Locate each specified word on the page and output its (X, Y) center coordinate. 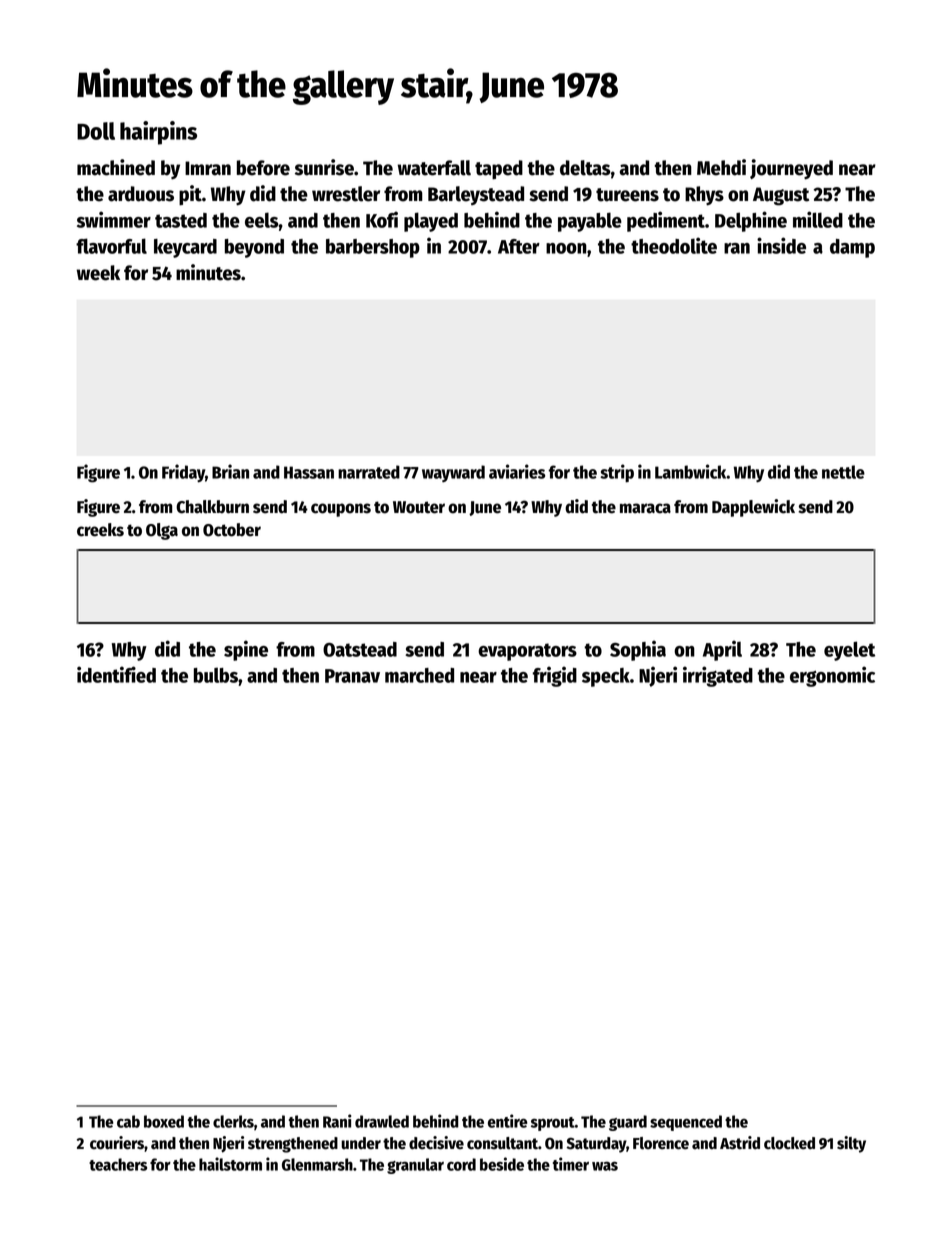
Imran (208, 168)
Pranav (352, 676)
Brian (230, 471)
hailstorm (230, 1164)
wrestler (346, 194)
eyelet (849, 651)
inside (781, 245)
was (605, 1166)
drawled (382, 1121)
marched (419, 675)
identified (116, 674)
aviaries (517, 471)
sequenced (686, 1123)
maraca (645, 508)
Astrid (740, 1143)
